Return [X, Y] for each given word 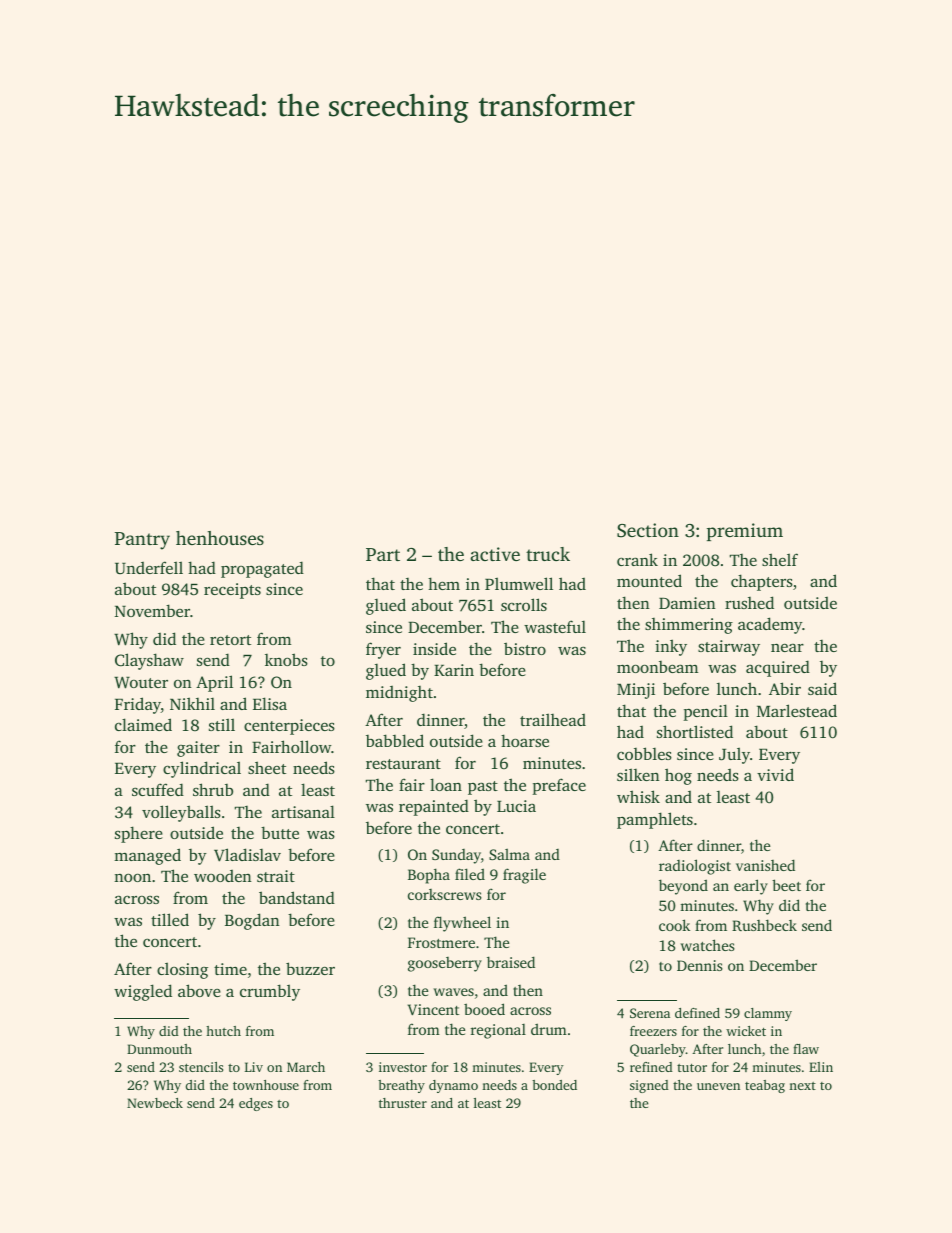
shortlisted [695, 731]
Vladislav [247, 855]
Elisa [270, 703]
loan [446, 784]
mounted [649, 580]
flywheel [462, 924]
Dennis [700, 965]
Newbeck [155, 1103]
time [230, 969]
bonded [554, 1085]
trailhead [553, 719]
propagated [262, 569]
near [787, 648]
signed [649, 1086]
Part [383, 554]
